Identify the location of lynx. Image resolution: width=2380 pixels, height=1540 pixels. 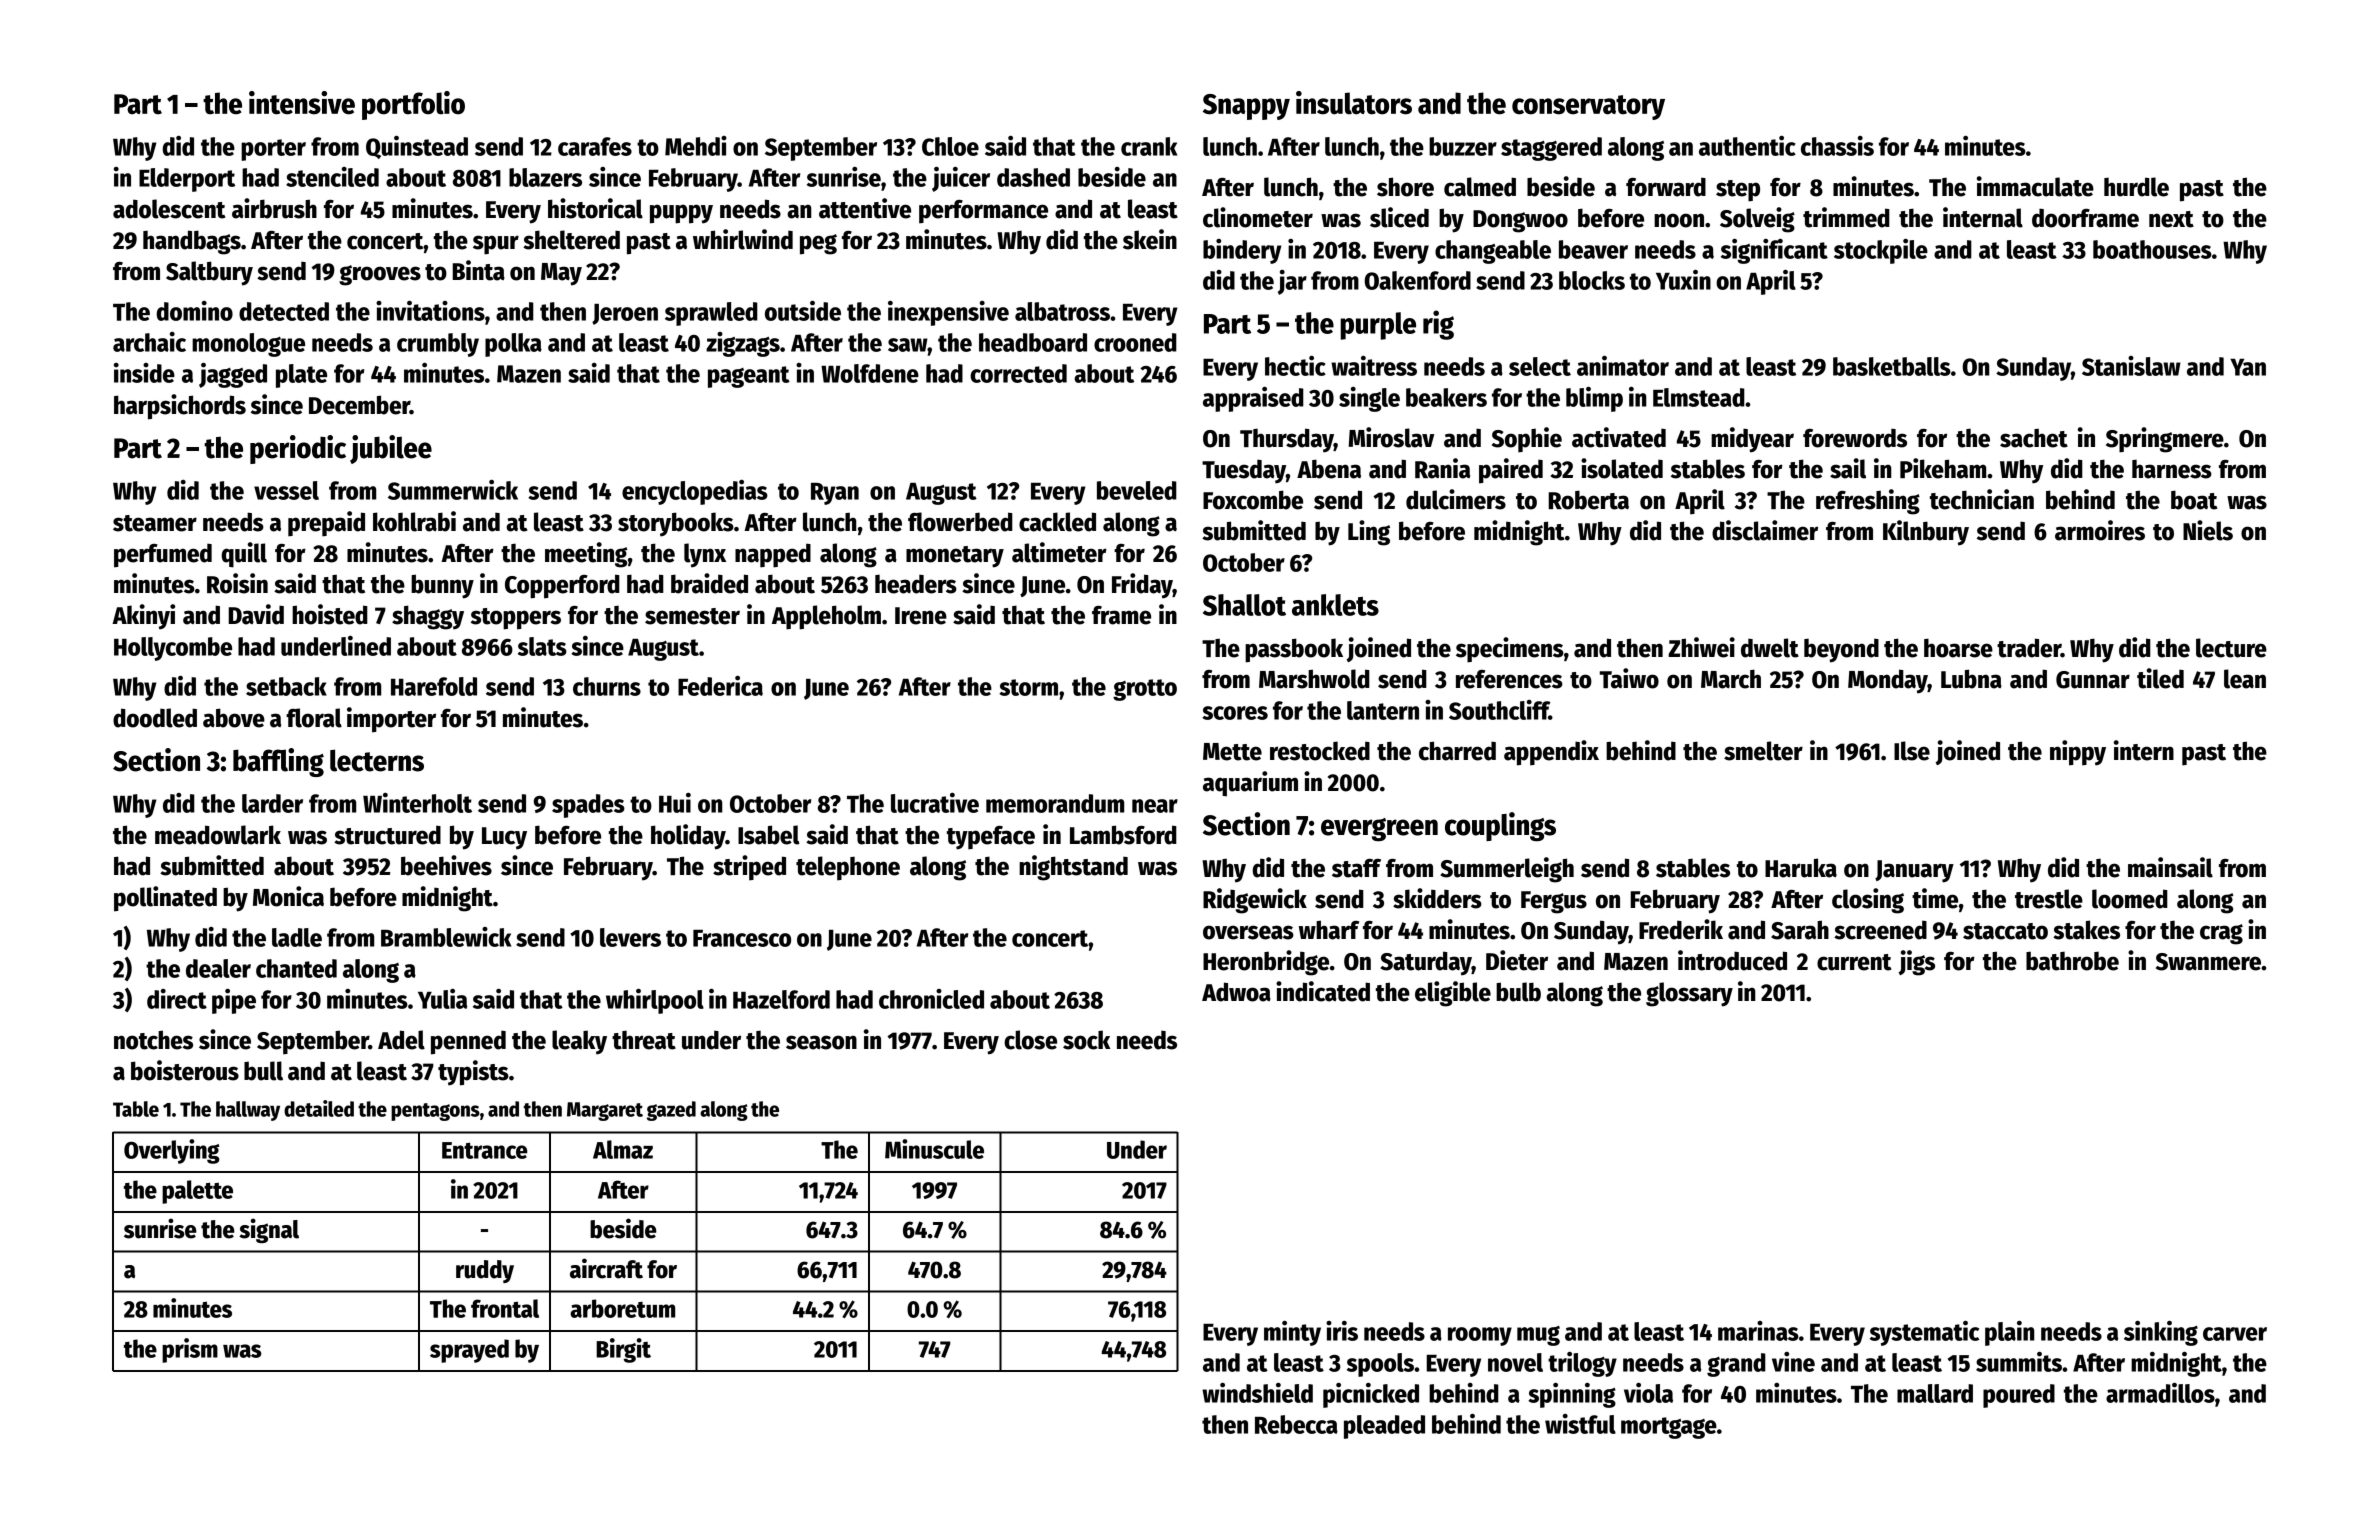
(705, 555).
